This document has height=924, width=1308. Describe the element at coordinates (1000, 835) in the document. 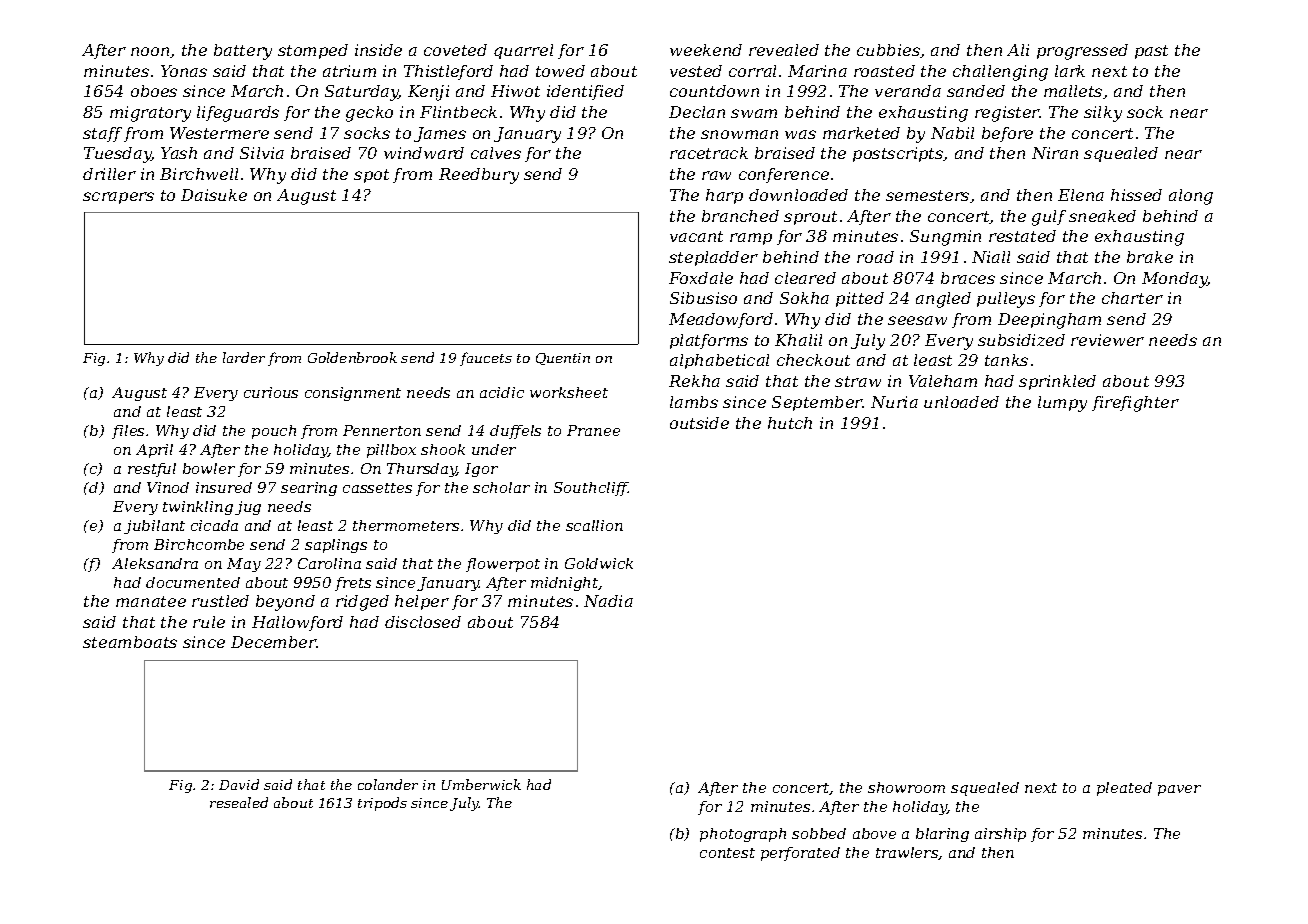

I see `airship` at that location.
